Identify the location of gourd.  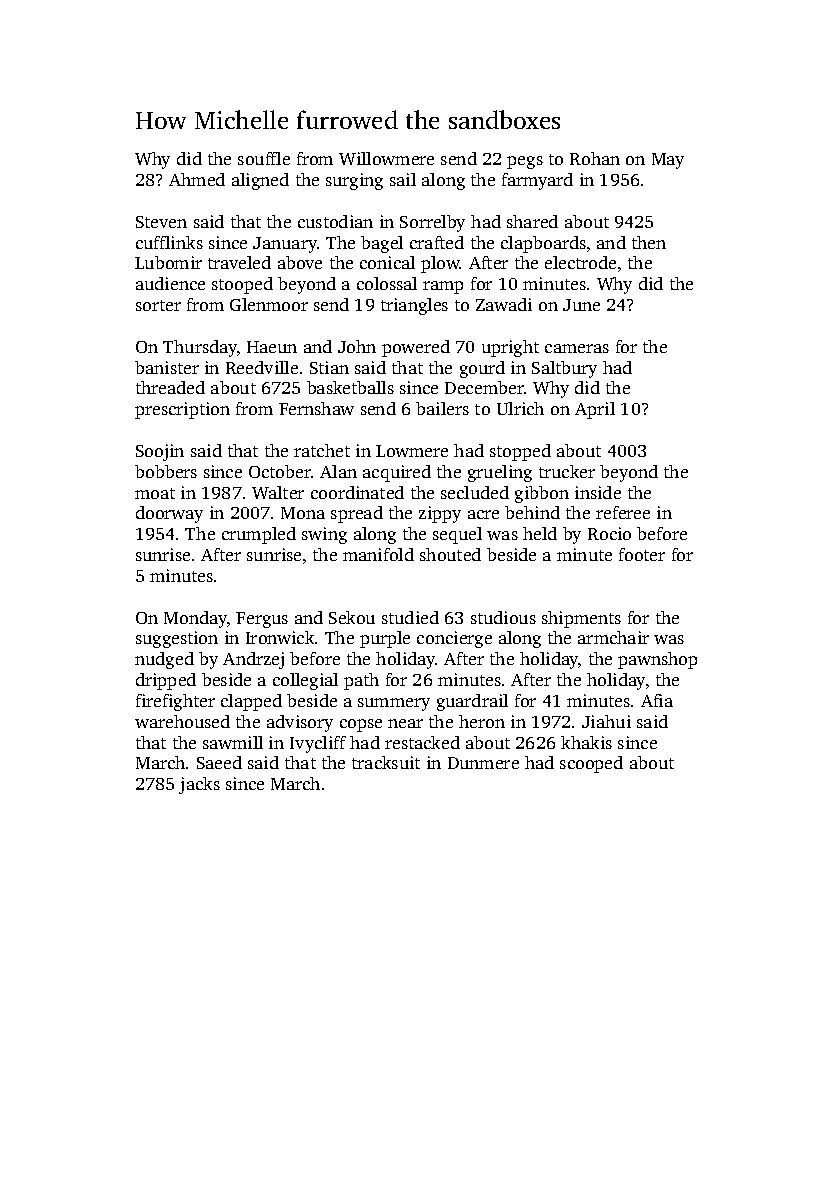
(482, 369).
